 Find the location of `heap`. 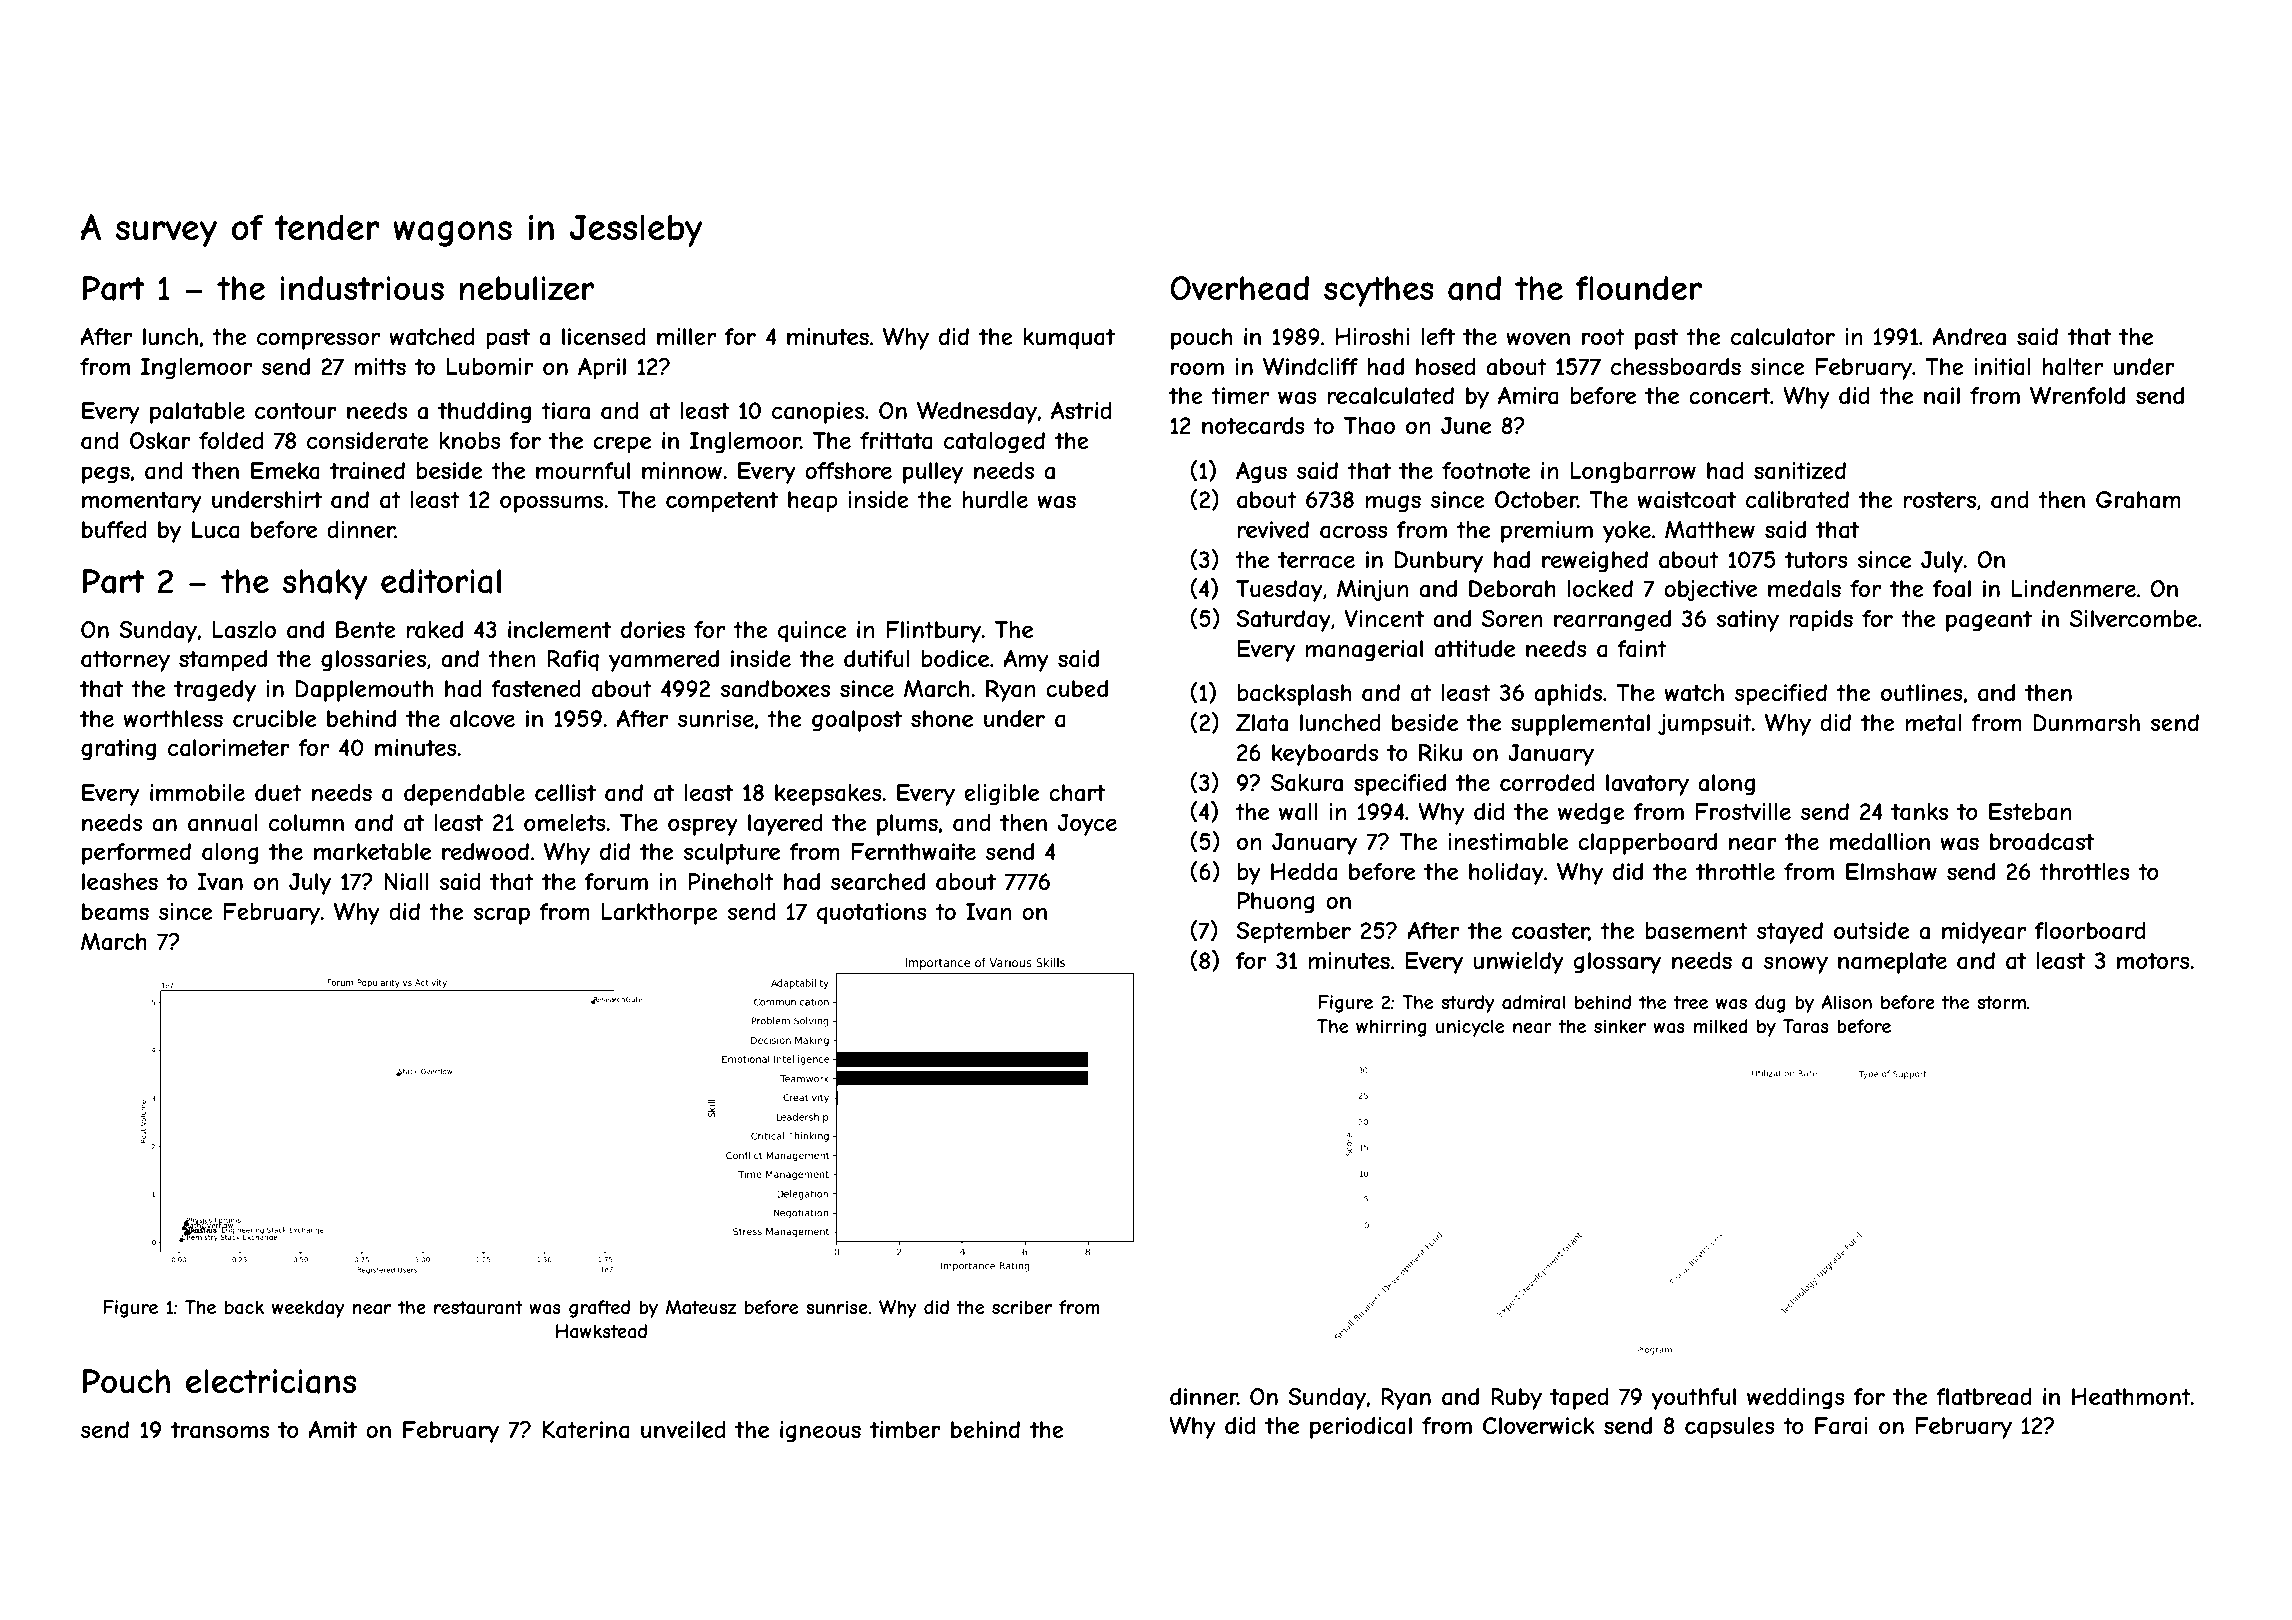

heap is located at coordinates (812, 502).
